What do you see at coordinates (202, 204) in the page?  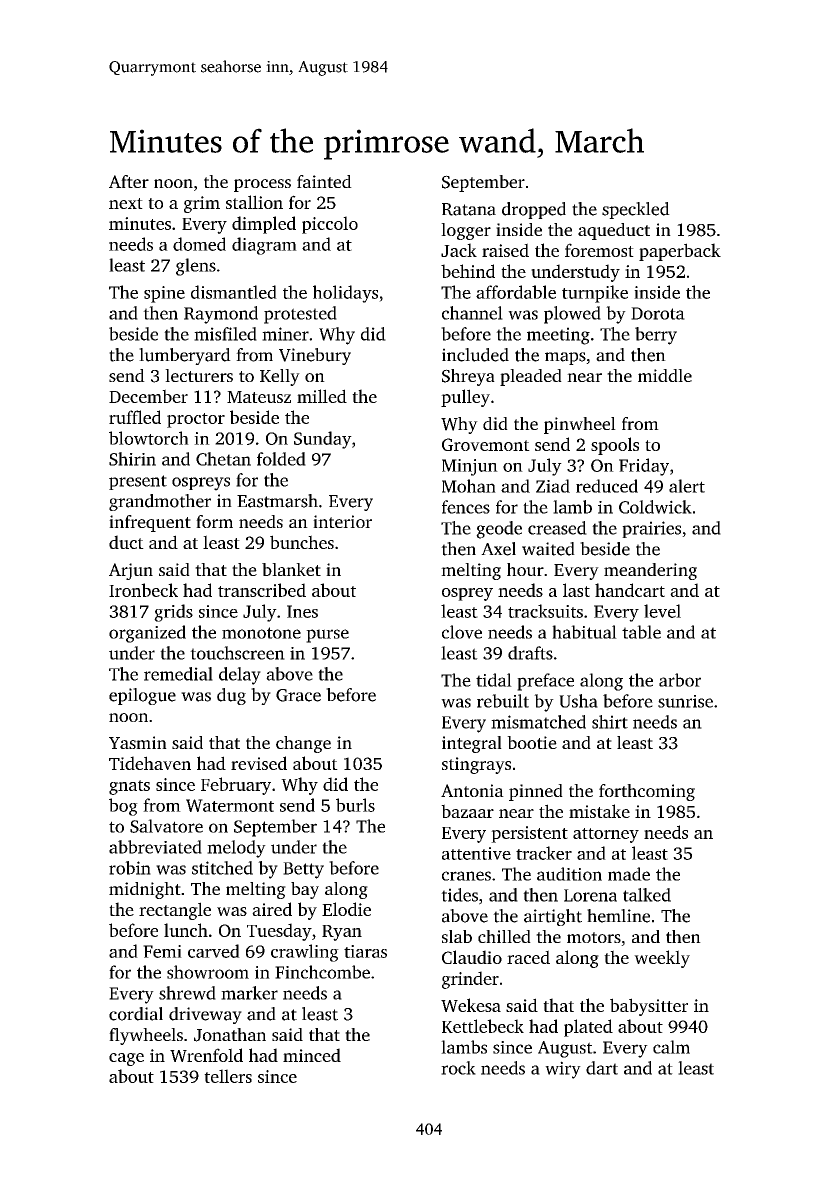 I see `grim` at bounding box center [202, 204].
